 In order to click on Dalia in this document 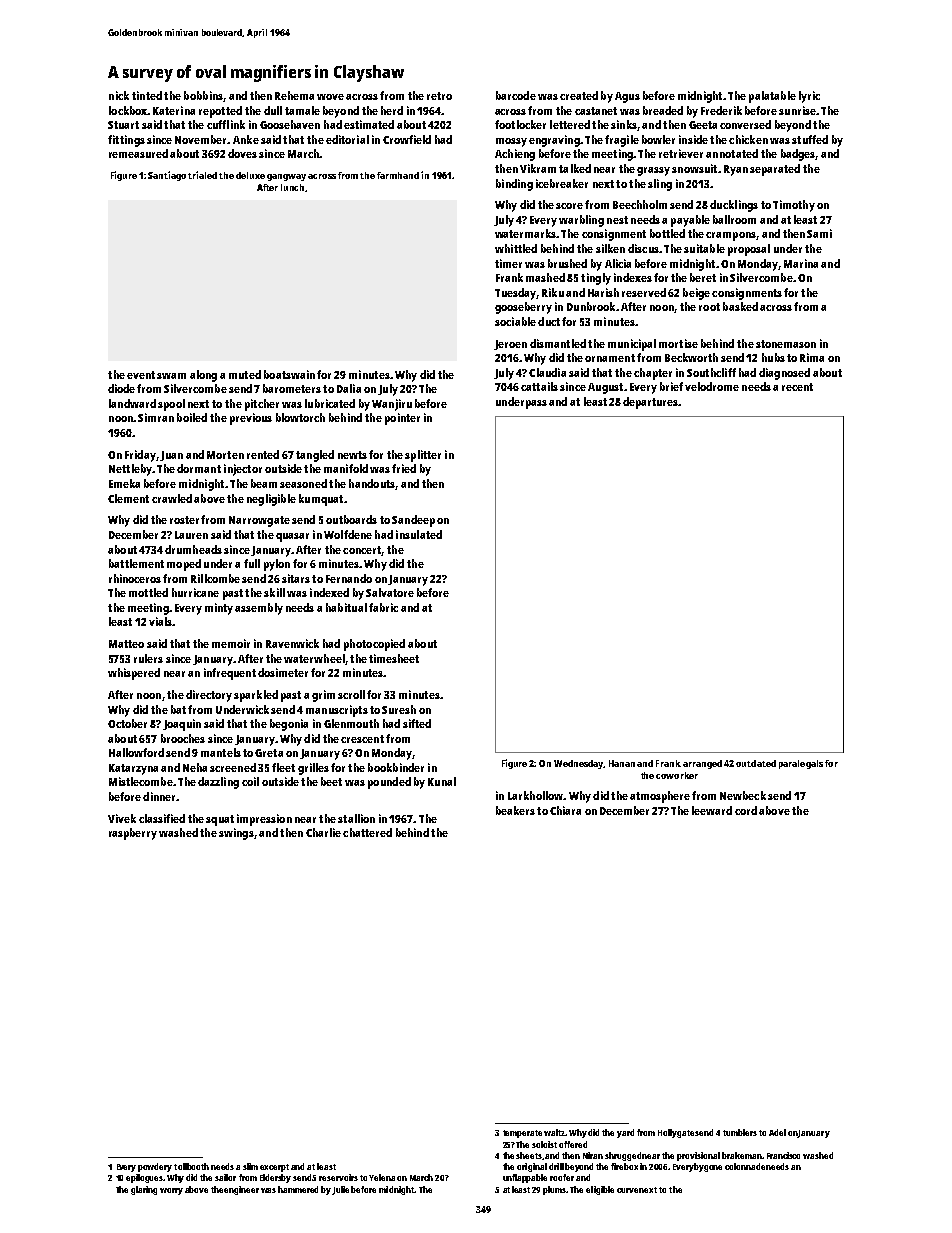, I will do `click(349, 388)`.
